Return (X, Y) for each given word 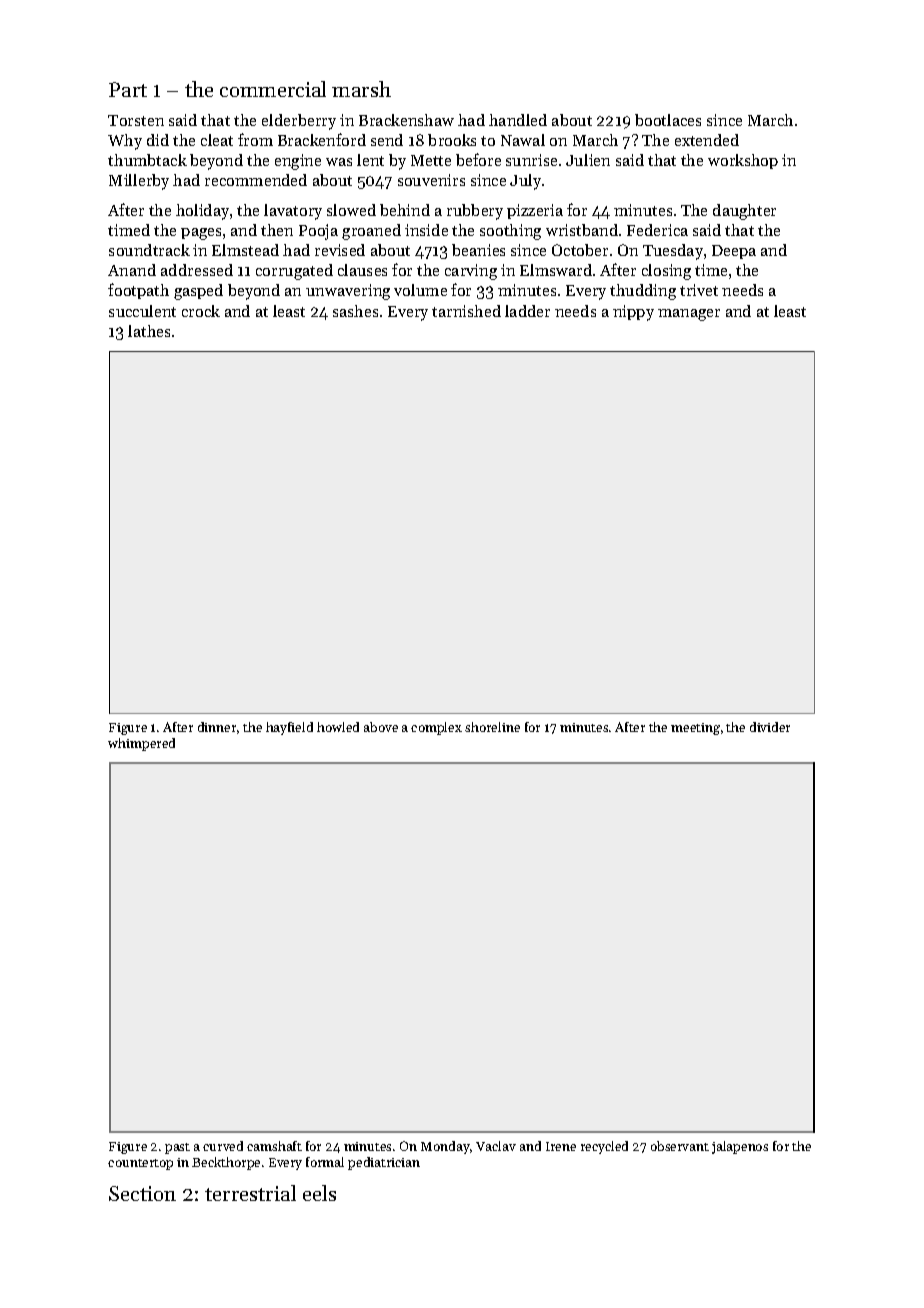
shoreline (492, 727)
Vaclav (496, 1146)
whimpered (141, 744)
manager (689, 315)
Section (142, 1193)
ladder (527, 311)
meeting (695, 729)
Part (128, 89)
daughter (744, 212)
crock (201, 311)
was (339, 162)
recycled (604, 1147)
